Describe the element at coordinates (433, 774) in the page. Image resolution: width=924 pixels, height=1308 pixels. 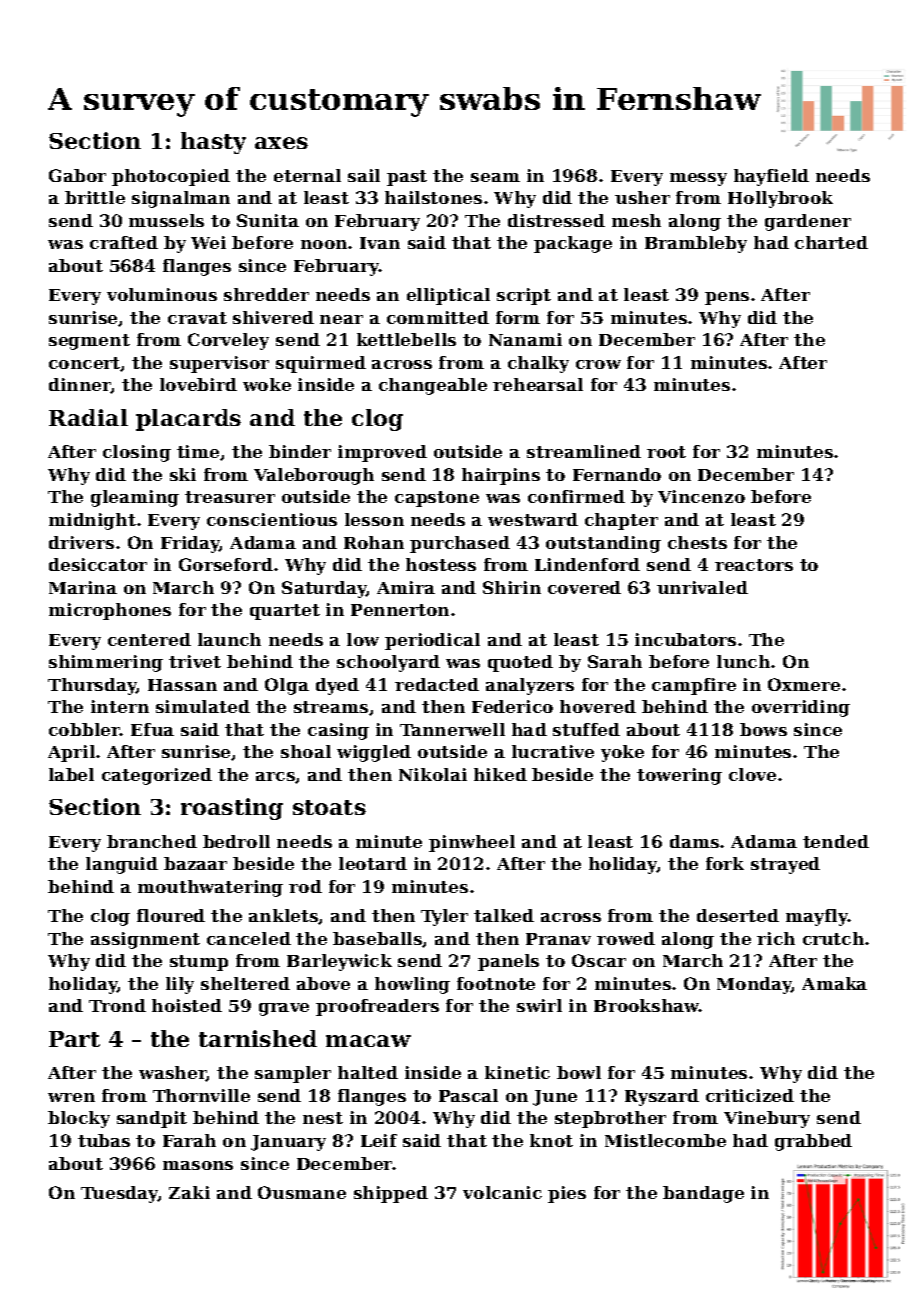
I see `Nikolai` at that location.
